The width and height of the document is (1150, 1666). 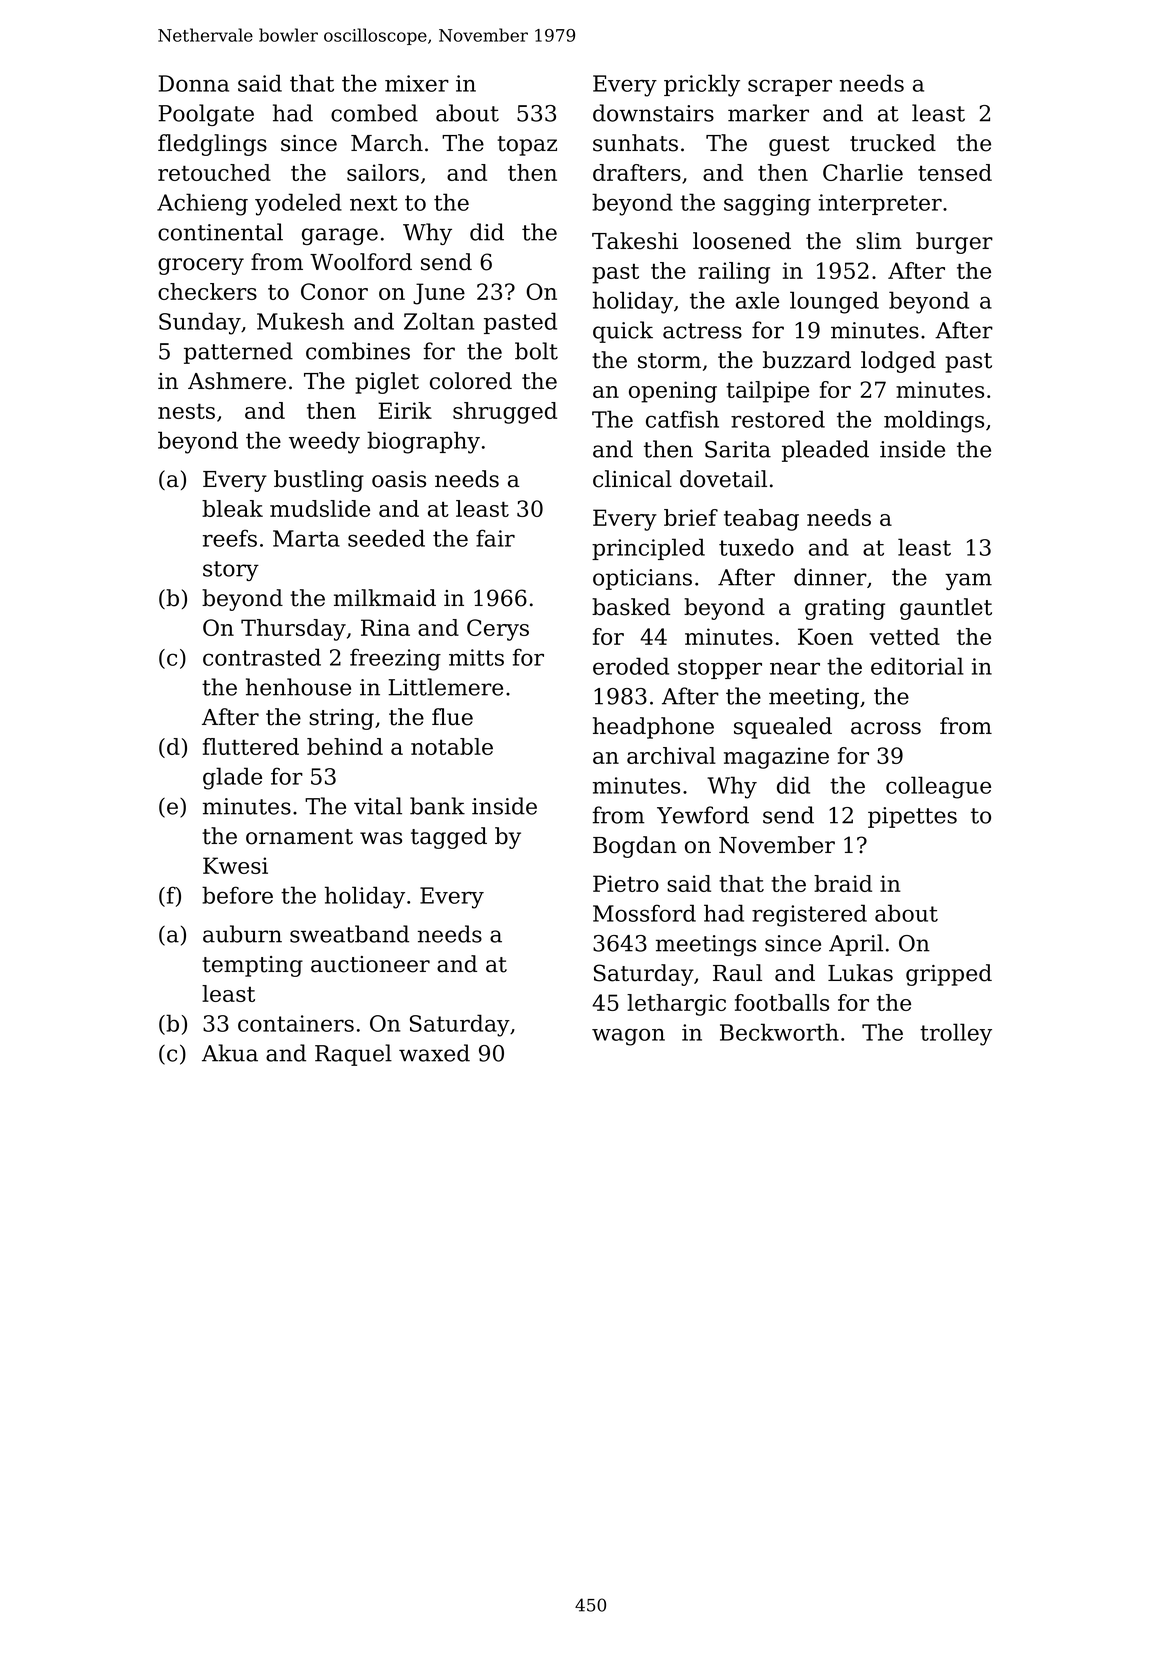 What do you see at coordinates (790, 87) in the document?
I see `scraper` at bounding box center [790, 87].
